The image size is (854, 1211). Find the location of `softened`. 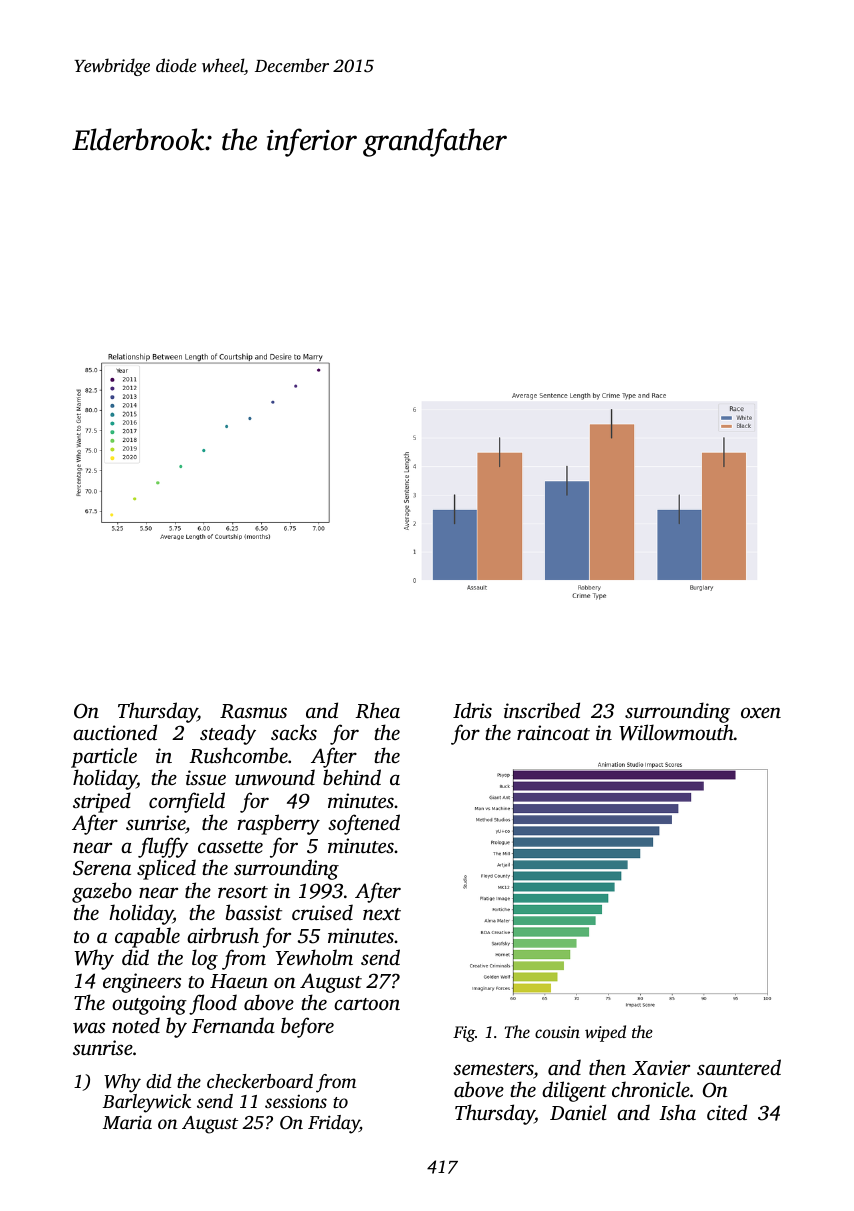

softened is located at coordinates (364, 824).
